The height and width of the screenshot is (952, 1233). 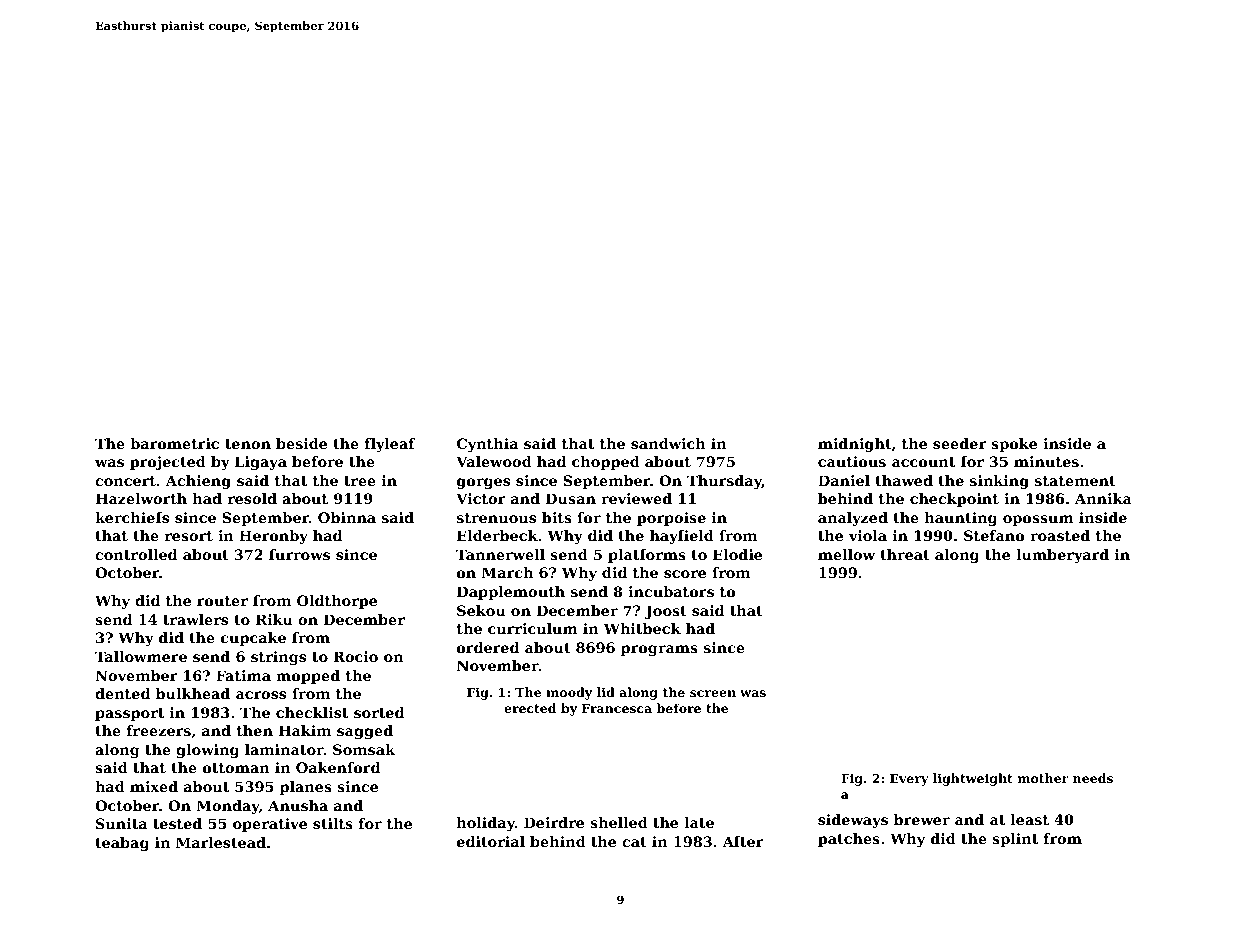 What do you see at coordinates (959, 443) in the screenshot?
I see `seeder` at bounding box center [959, 443].
